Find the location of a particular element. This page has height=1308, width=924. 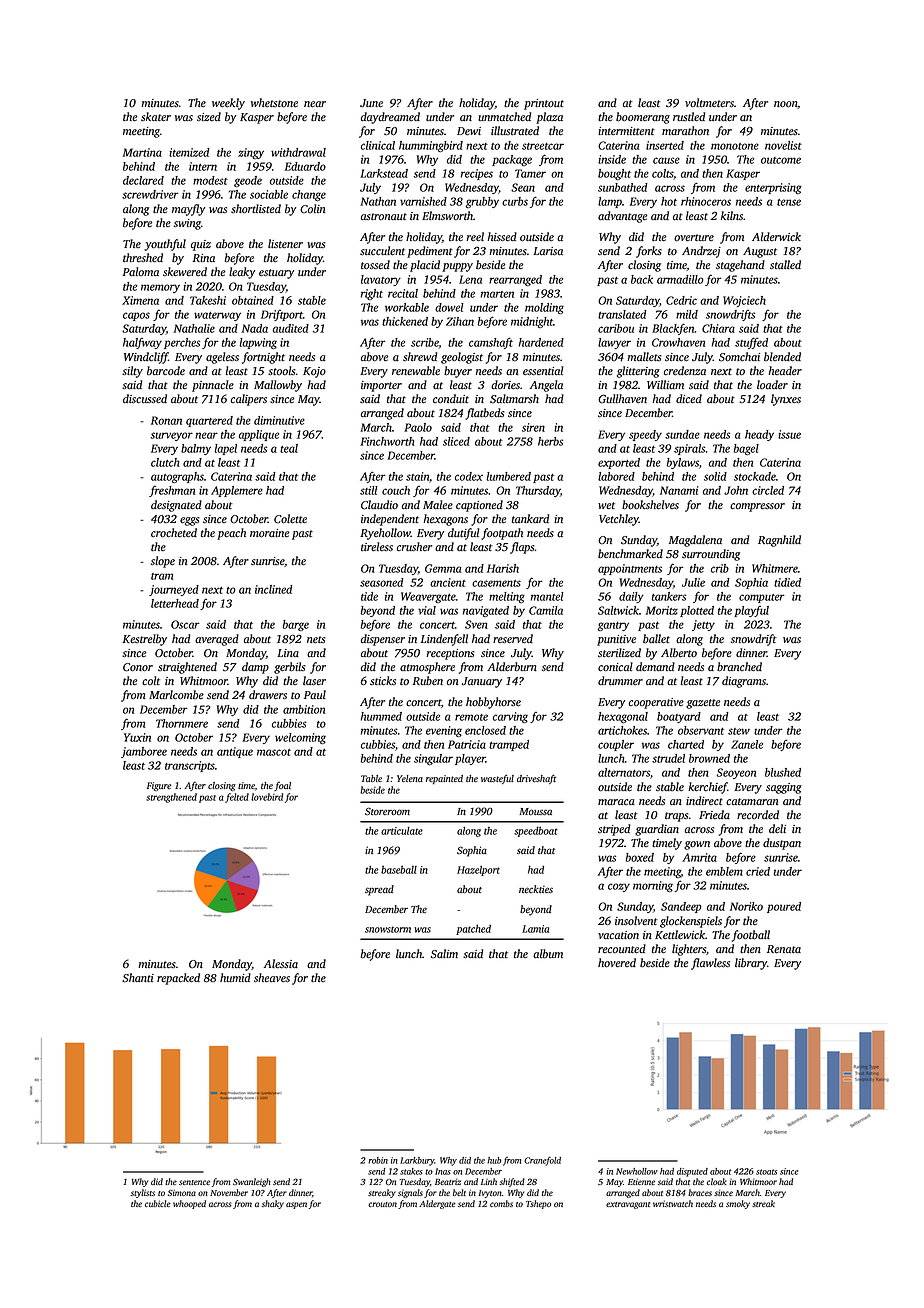

essential is located at coordinates (543, 371).
